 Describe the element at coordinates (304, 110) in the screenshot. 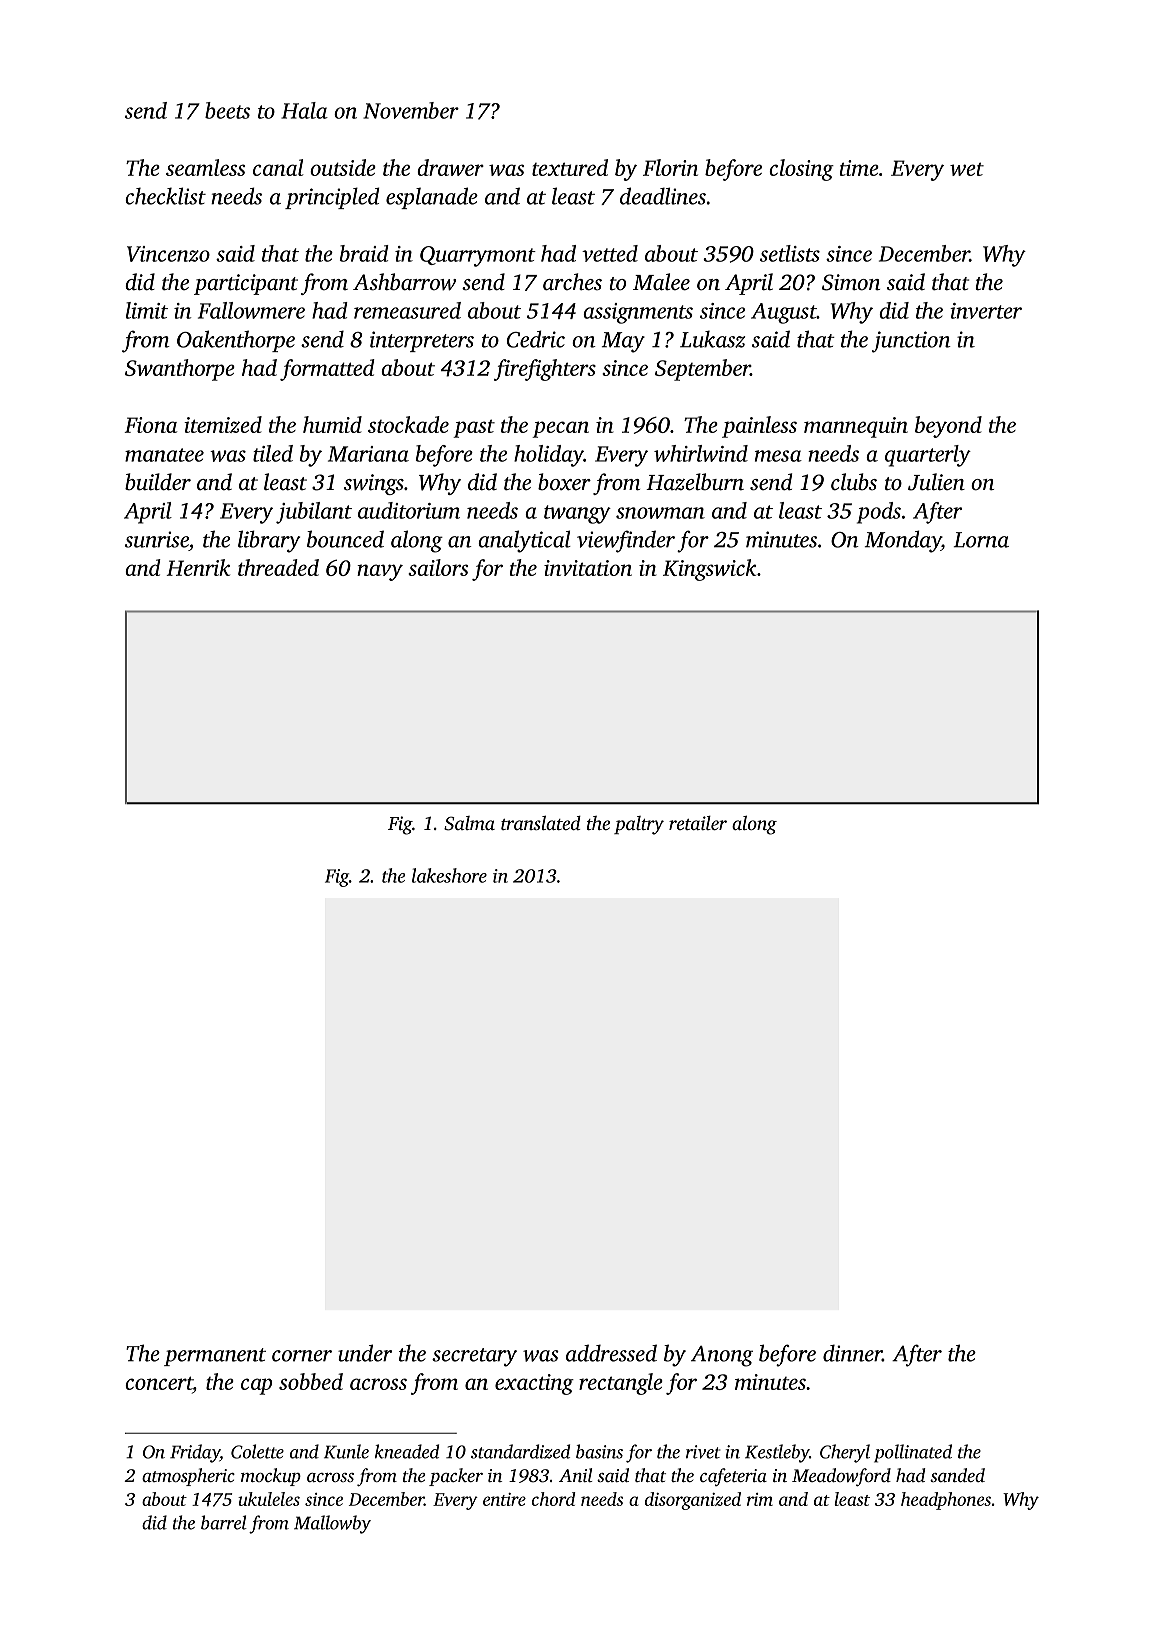

I see `Hala` at that location.
